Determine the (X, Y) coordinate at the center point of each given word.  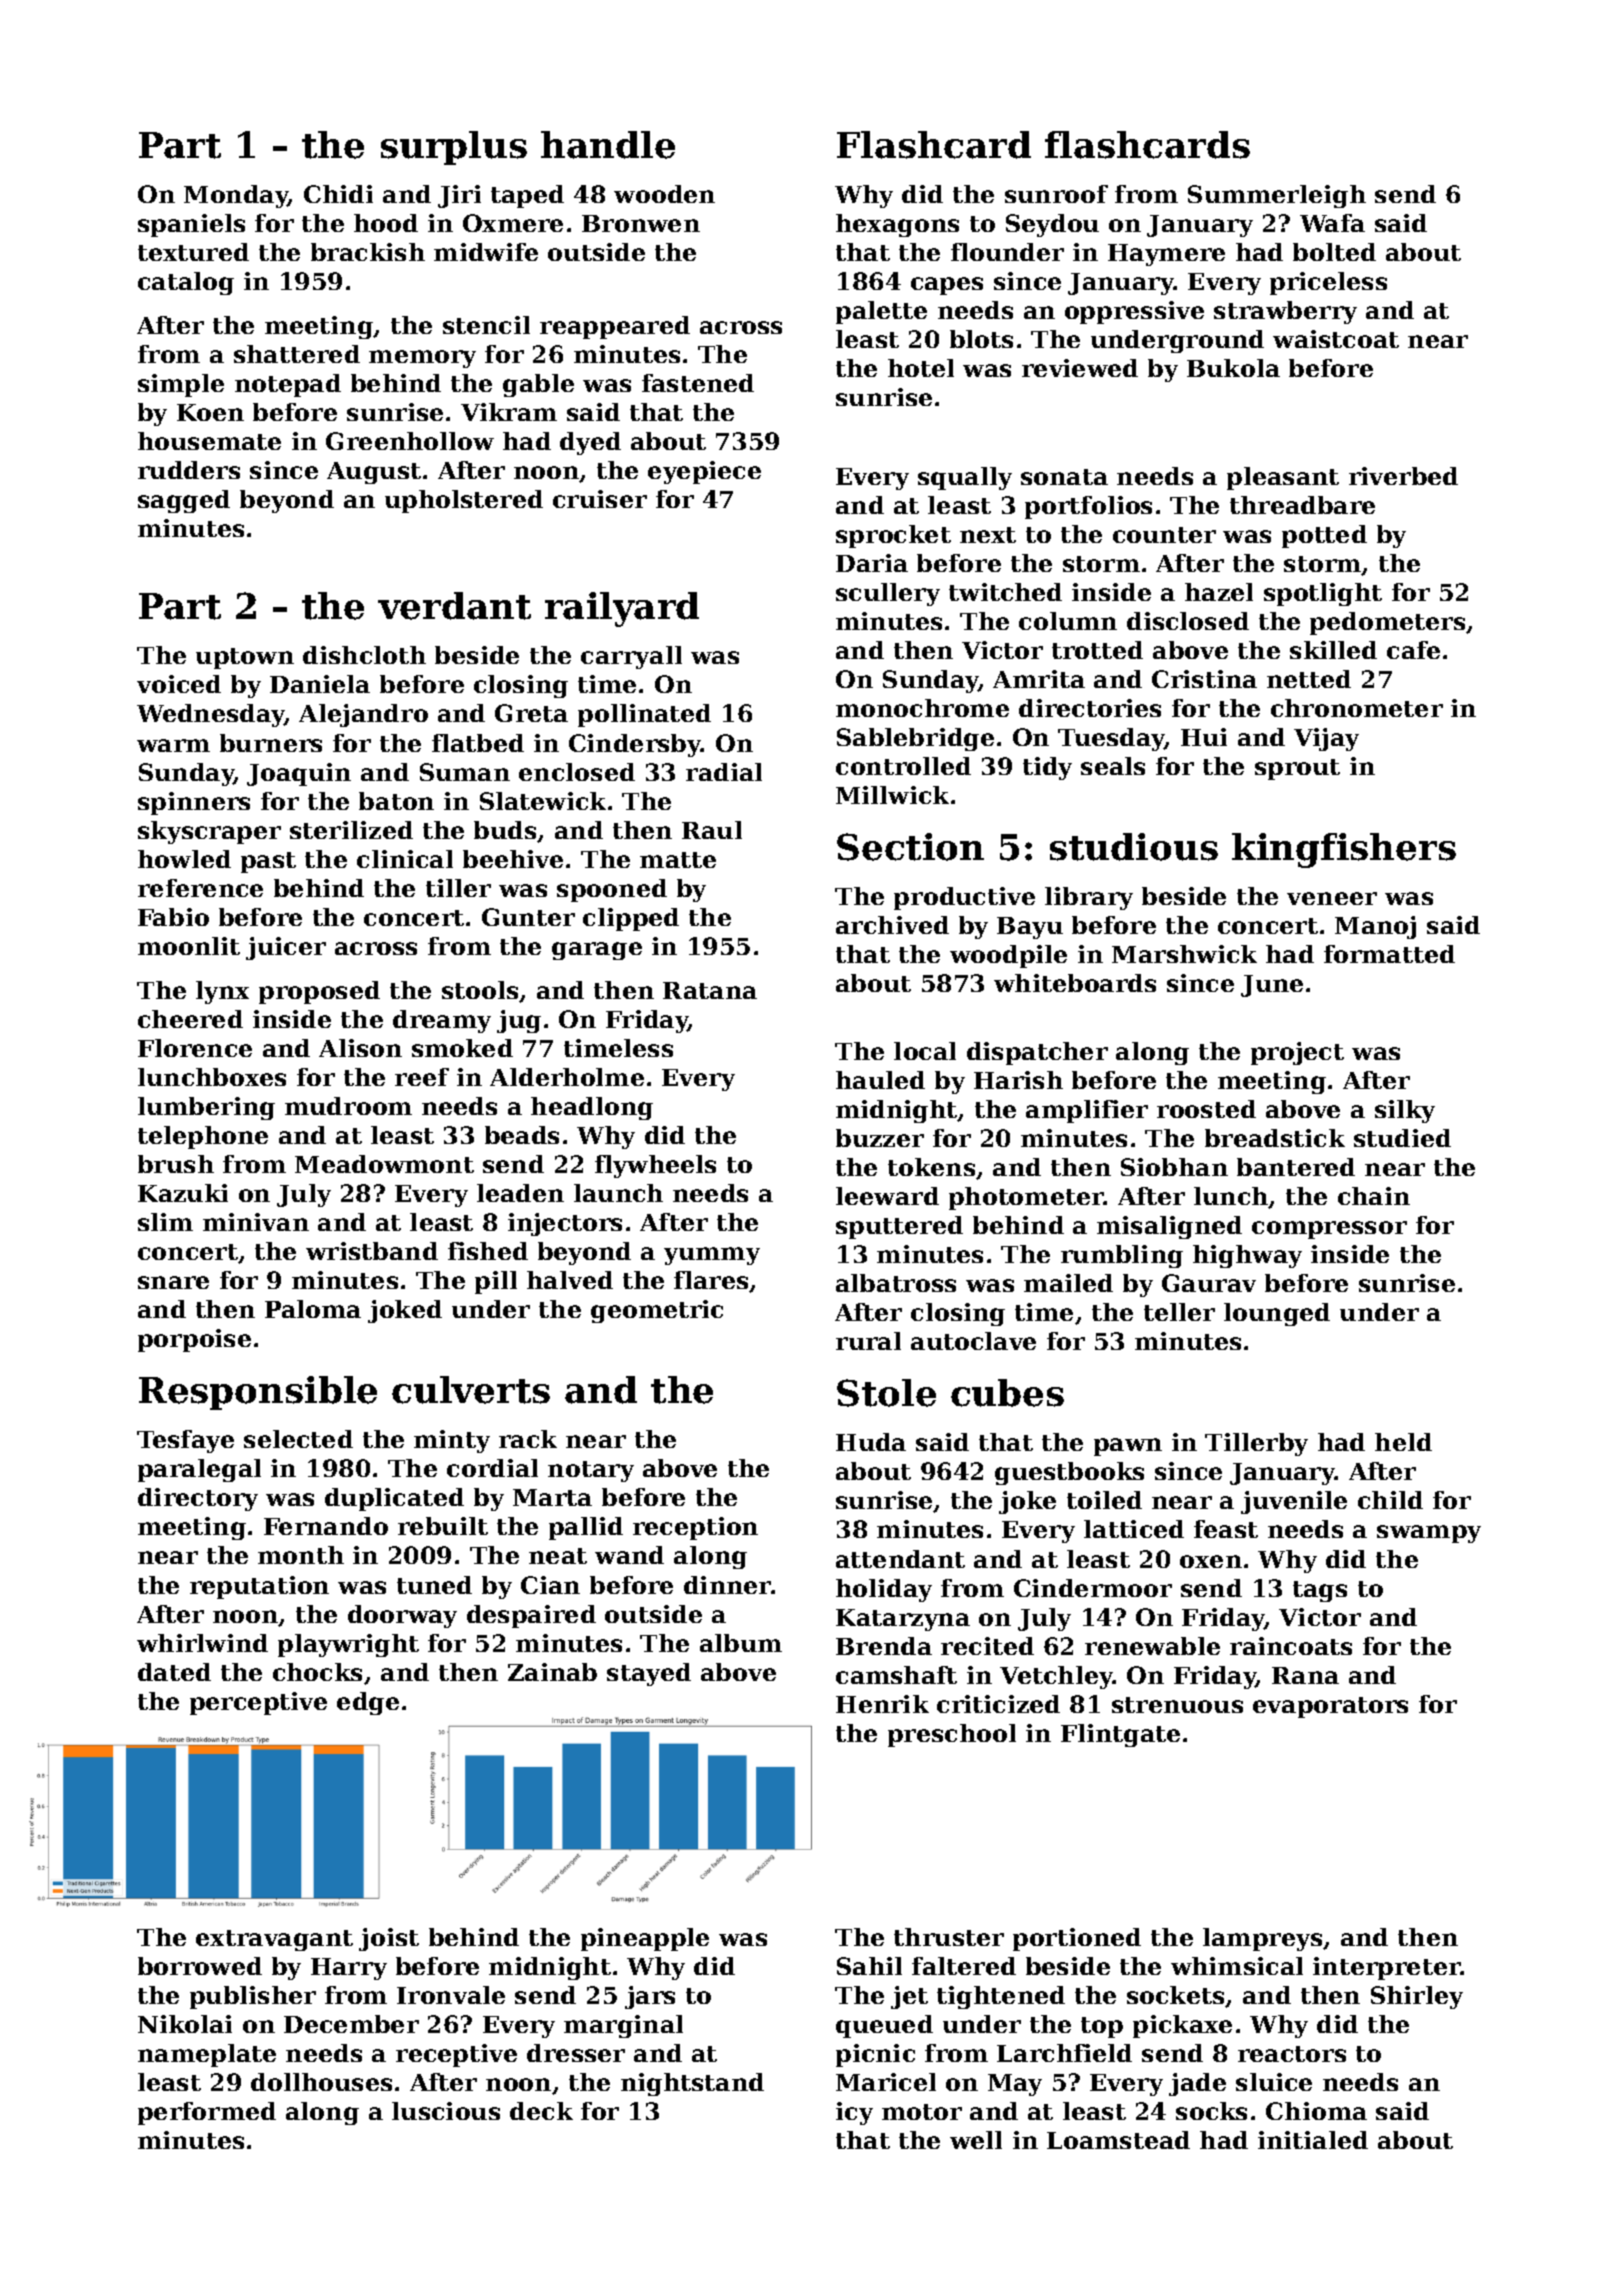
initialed (1313, 2140)
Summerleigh (1277, 196)
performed (207, 2113)
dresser (576, 2053)
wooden (664, 194)
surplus (454, 148)
